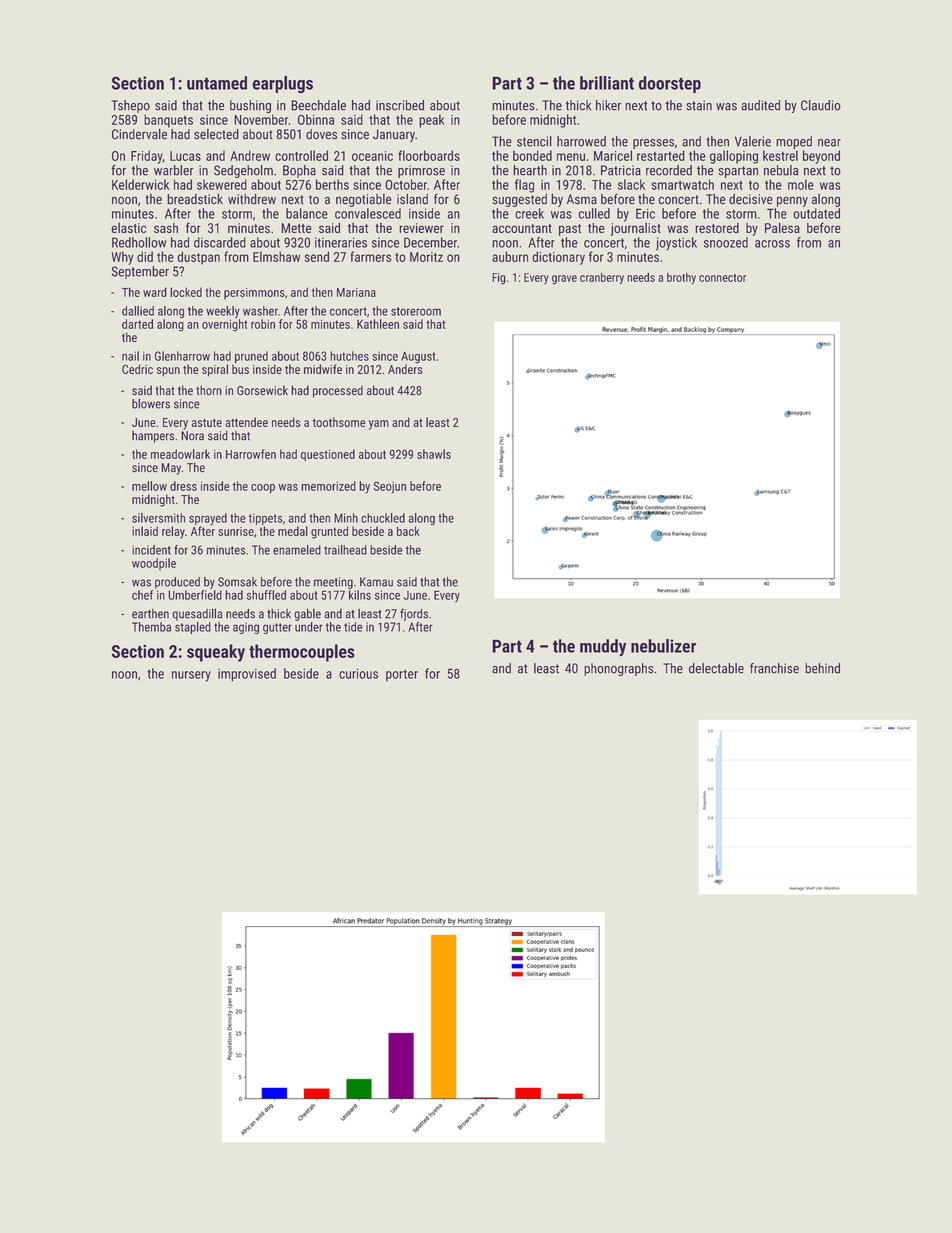  I want to click on improvised, so click(247, 675).
